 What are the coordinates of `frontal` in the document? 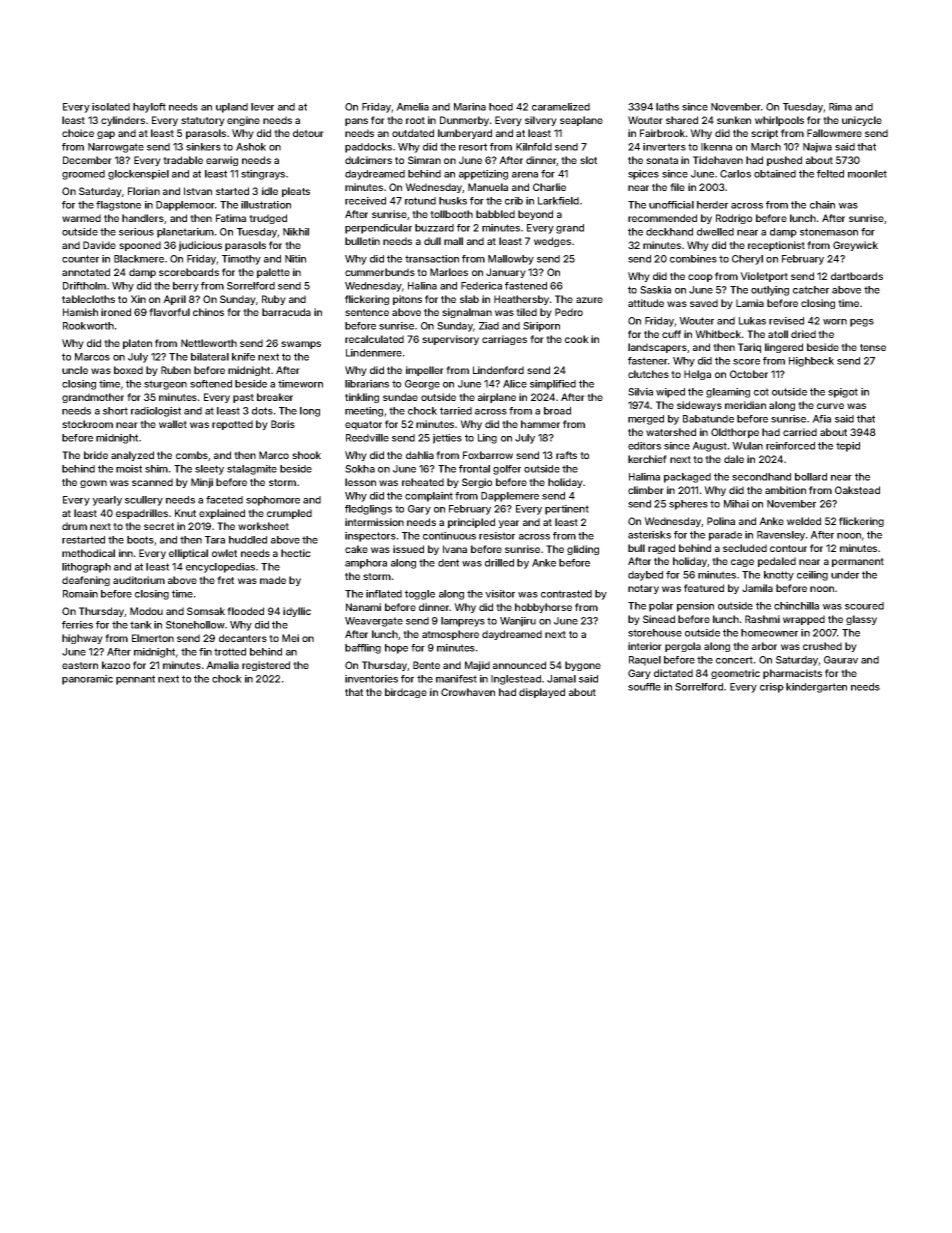 It's located at (474, 469).
